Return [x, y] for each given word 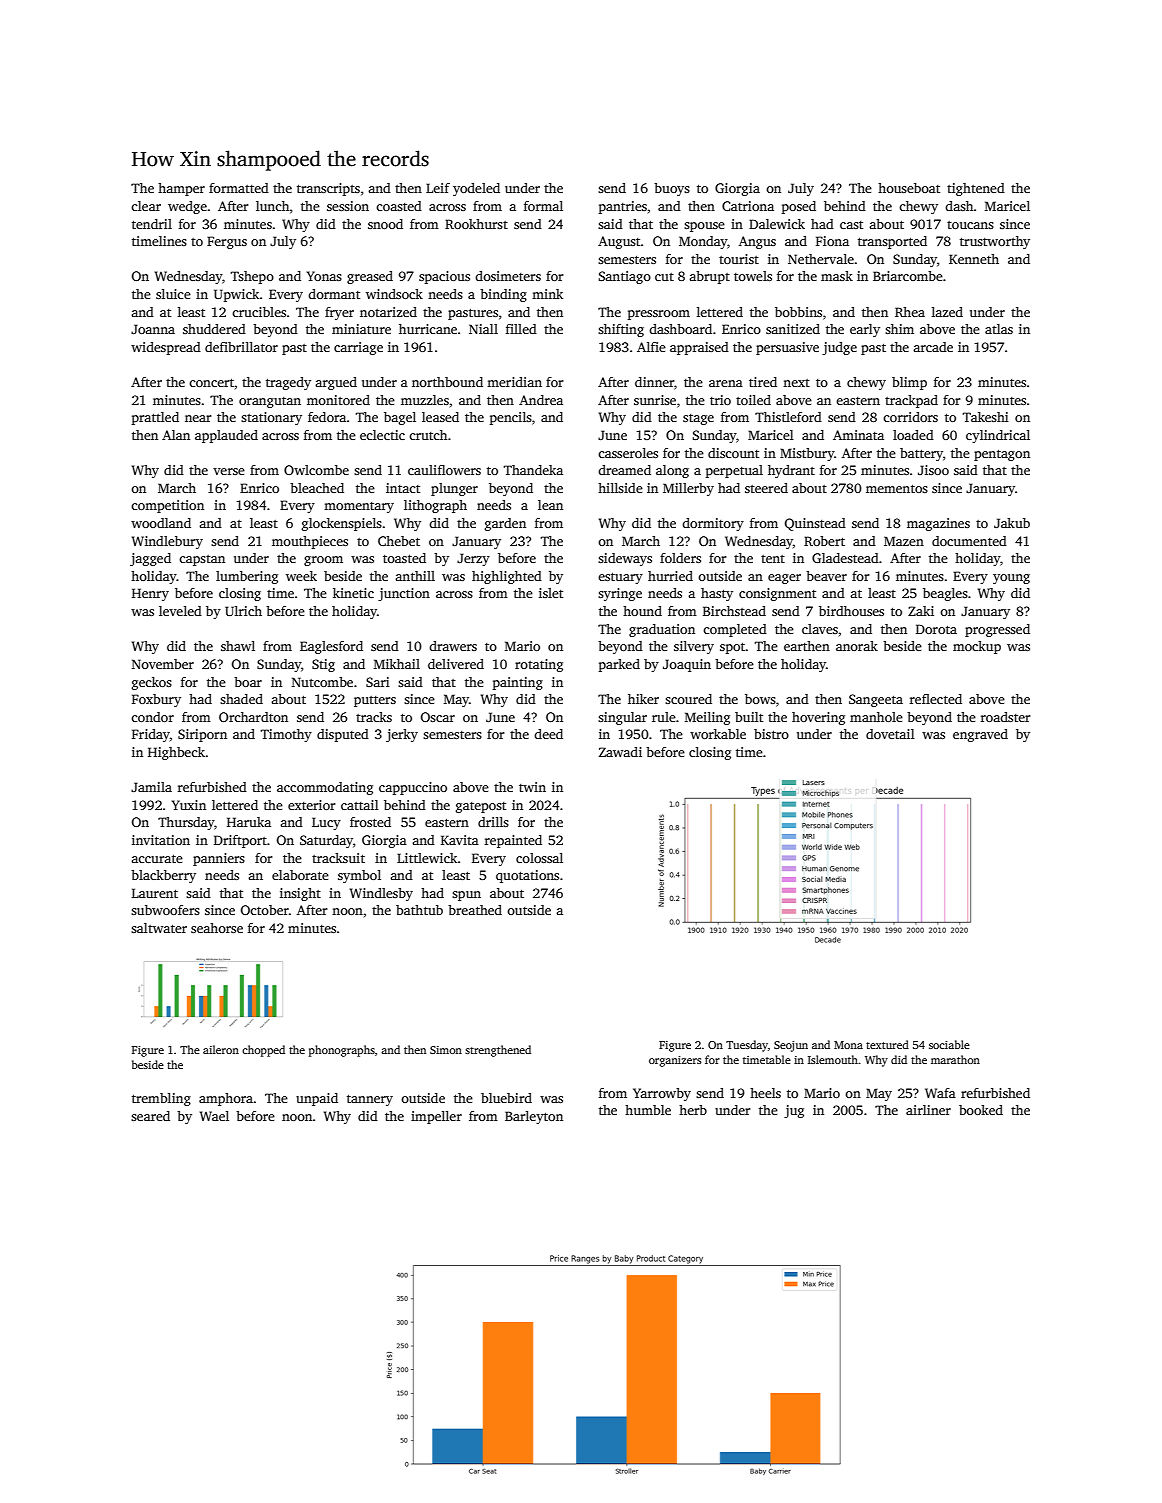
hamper [181, 189]
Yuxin [189, 805]
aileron [221, 1049]
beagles [945, 594]
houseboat [909, 188]
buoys [672, 189]
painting [518, 683]
